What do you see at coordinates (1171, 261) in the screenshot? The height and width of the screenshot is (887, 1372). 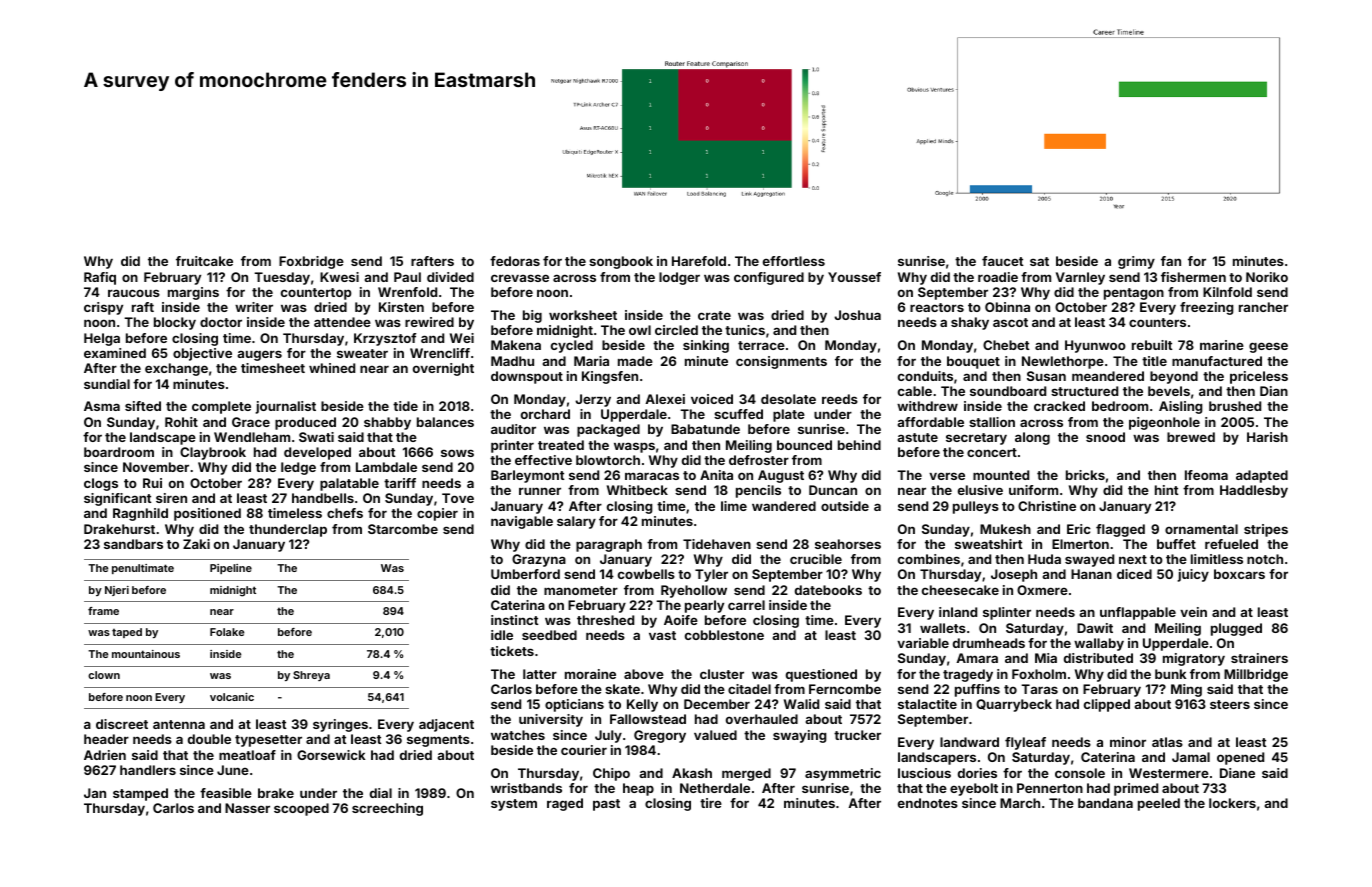 I see `fan` at bounding box center [1171, 261].
